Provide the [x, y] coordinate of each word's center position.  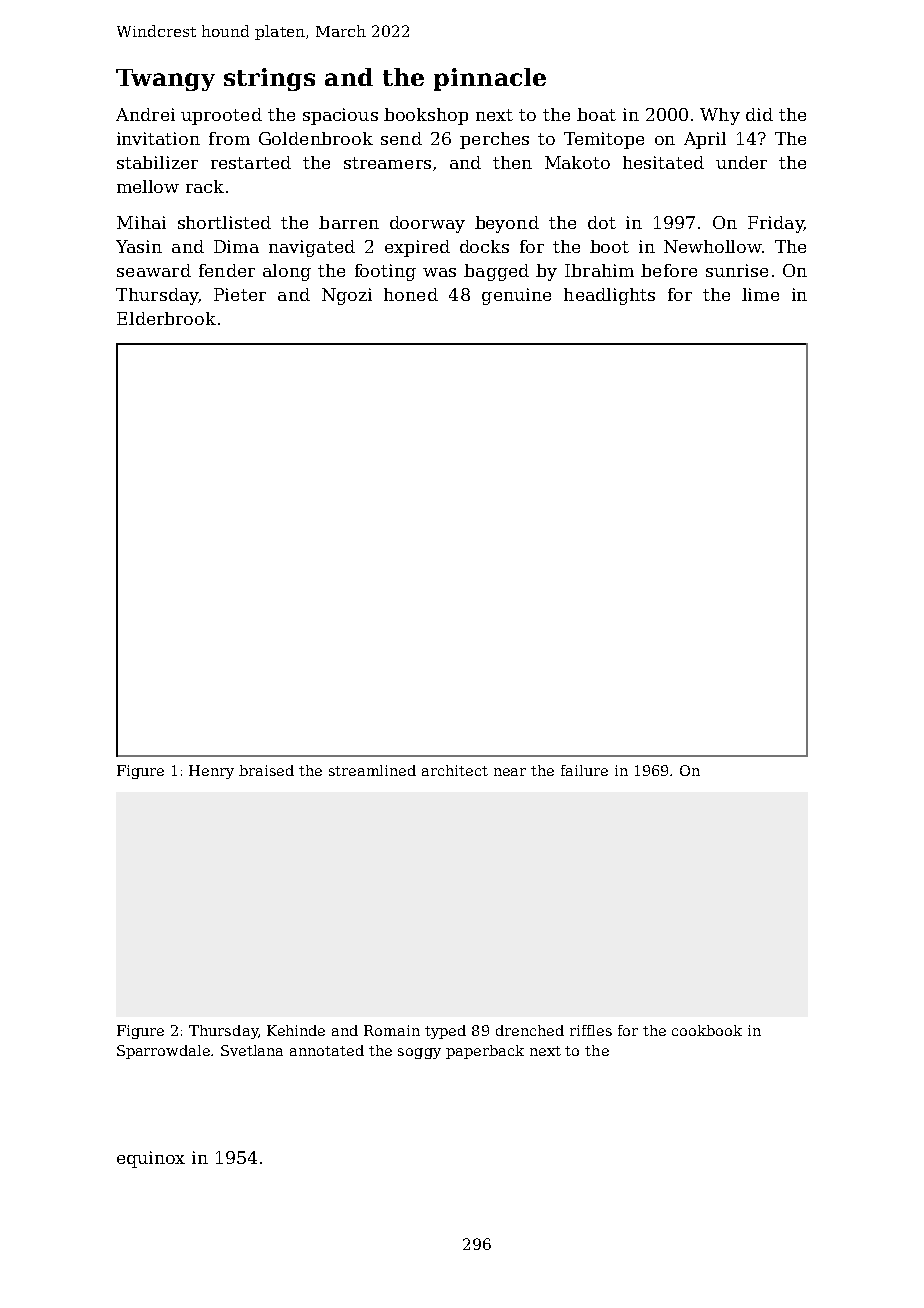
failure [584, 770]
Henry [211, 772]
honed [411, 294]
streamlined [372, 770]
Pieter [240, 294]
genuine [516, 296]
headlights [609, 296]
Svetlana [252, 1050]
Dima [236, 246]
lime [760, 294]
